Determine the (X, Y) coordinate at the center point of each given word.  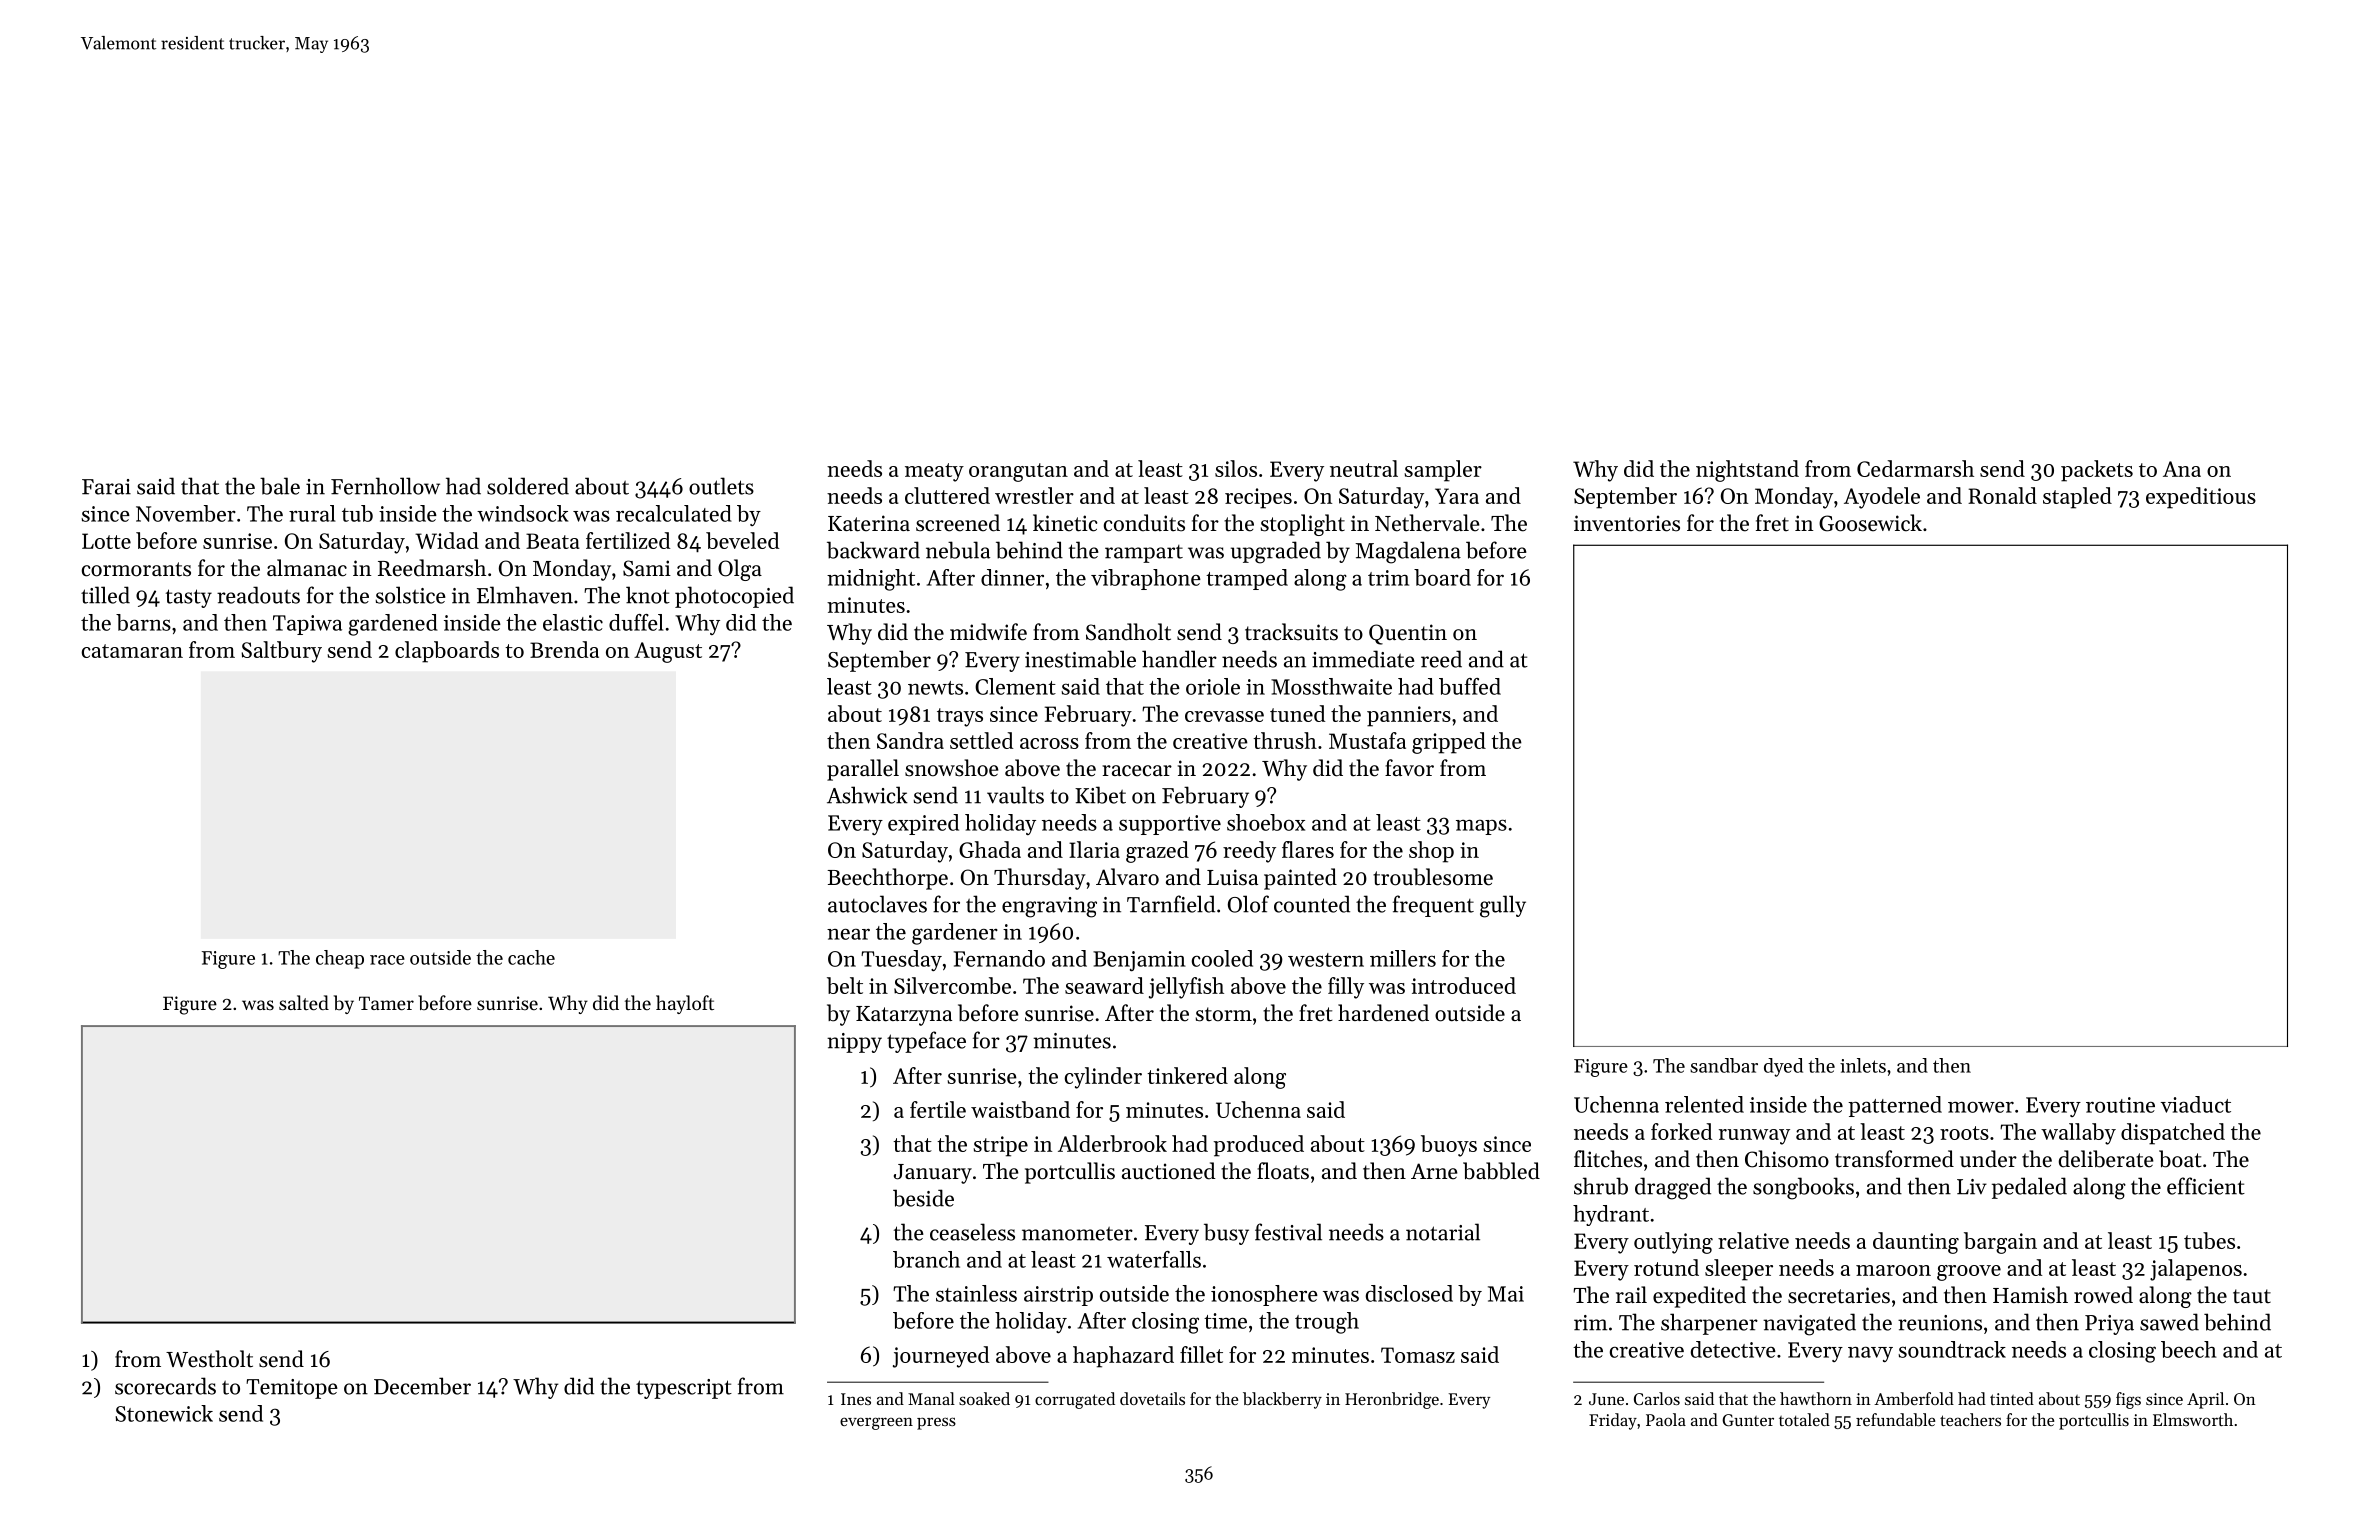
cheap (340, 959)
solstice (410, 595)
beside (923, 1198)
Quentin (1408, 634)
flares (1308, 849)
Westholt (209, 1359)
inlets (1863, 1065)
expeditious (2201, 498)
